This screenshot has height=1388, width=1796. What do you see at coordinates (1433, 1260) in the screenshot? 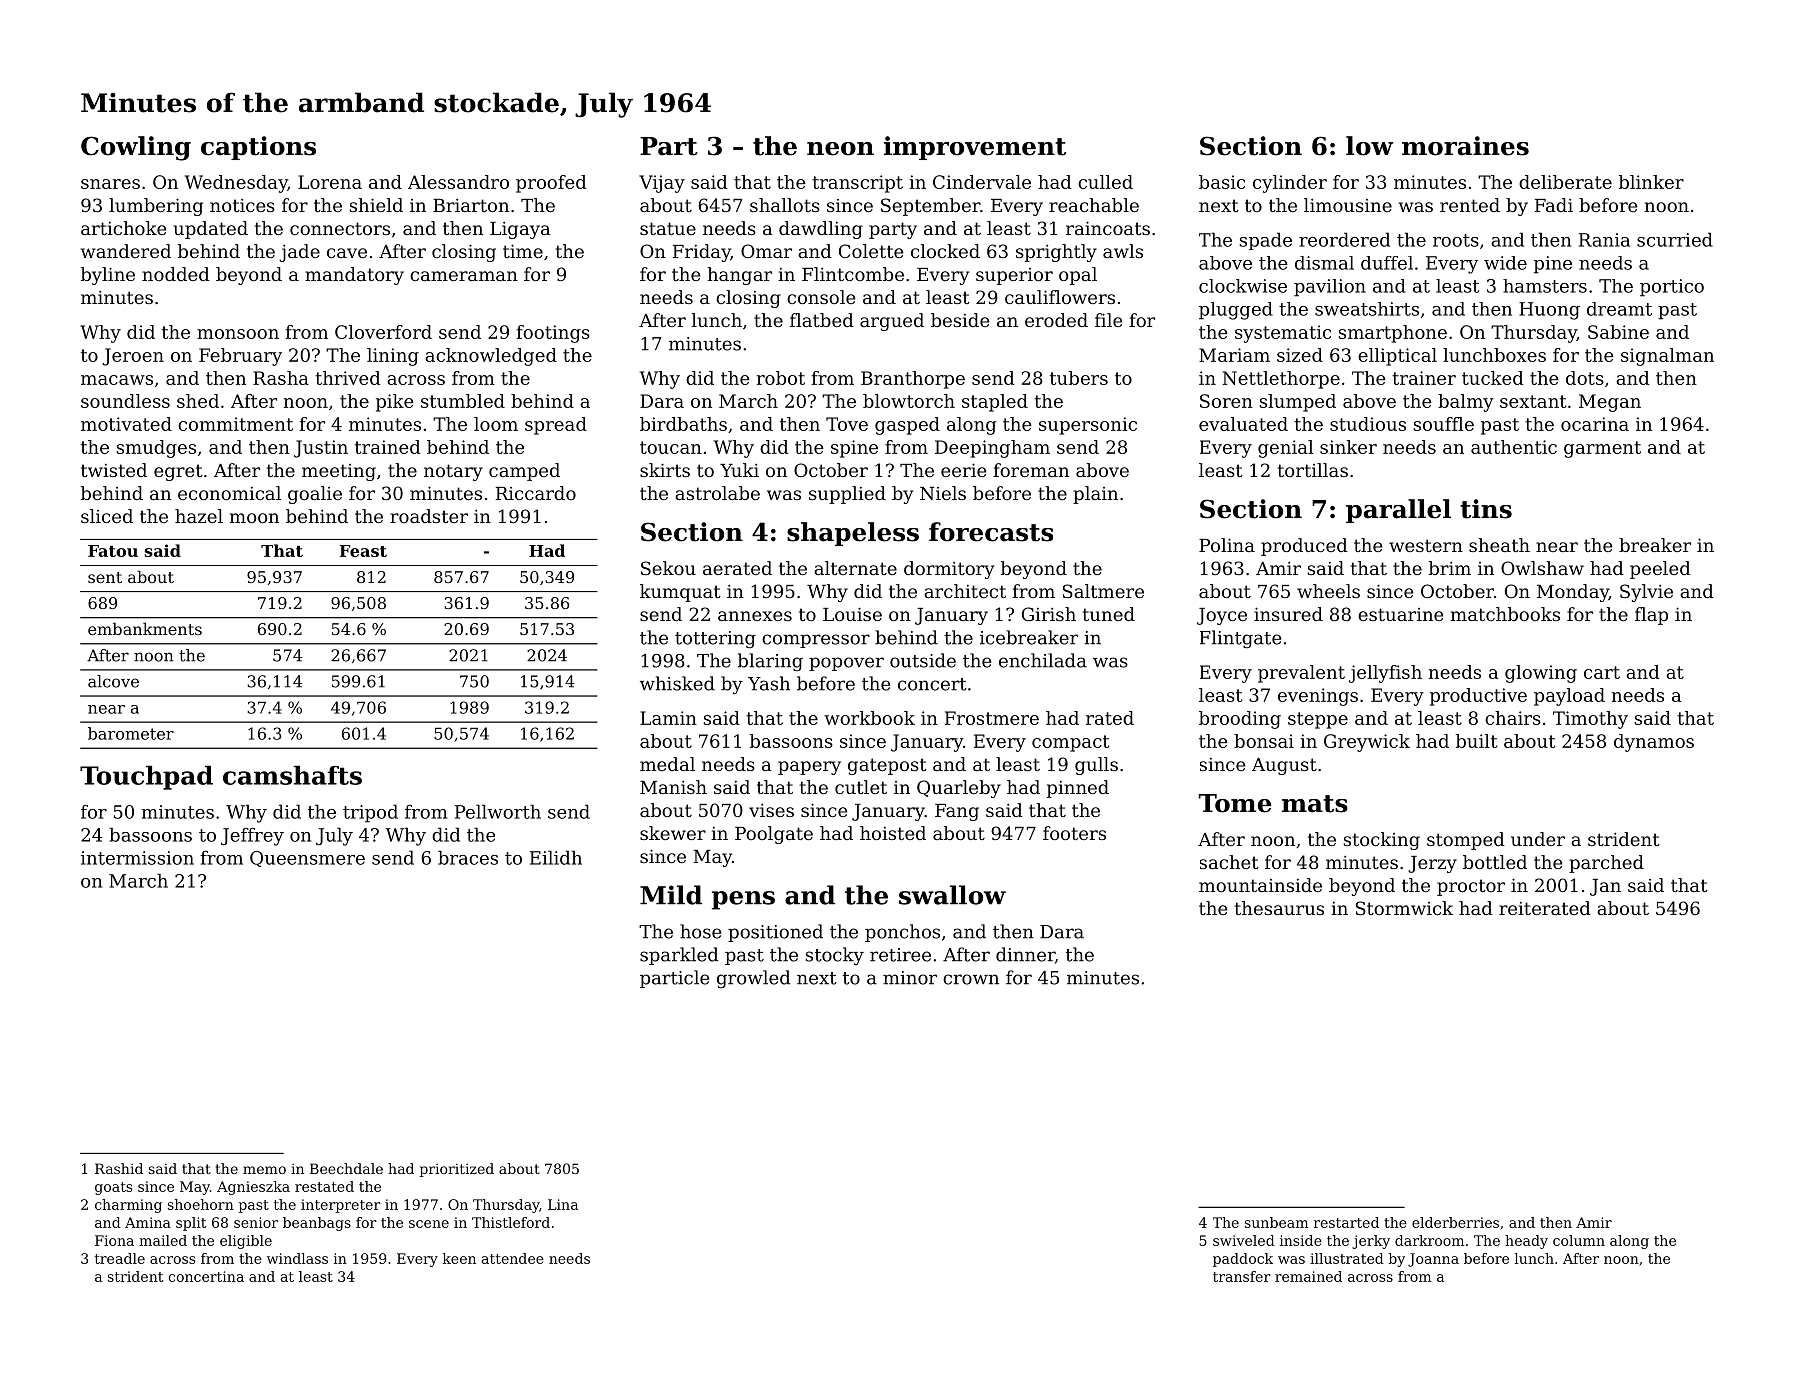
I see `Joanna` at bounding box center [1433, 1260].
